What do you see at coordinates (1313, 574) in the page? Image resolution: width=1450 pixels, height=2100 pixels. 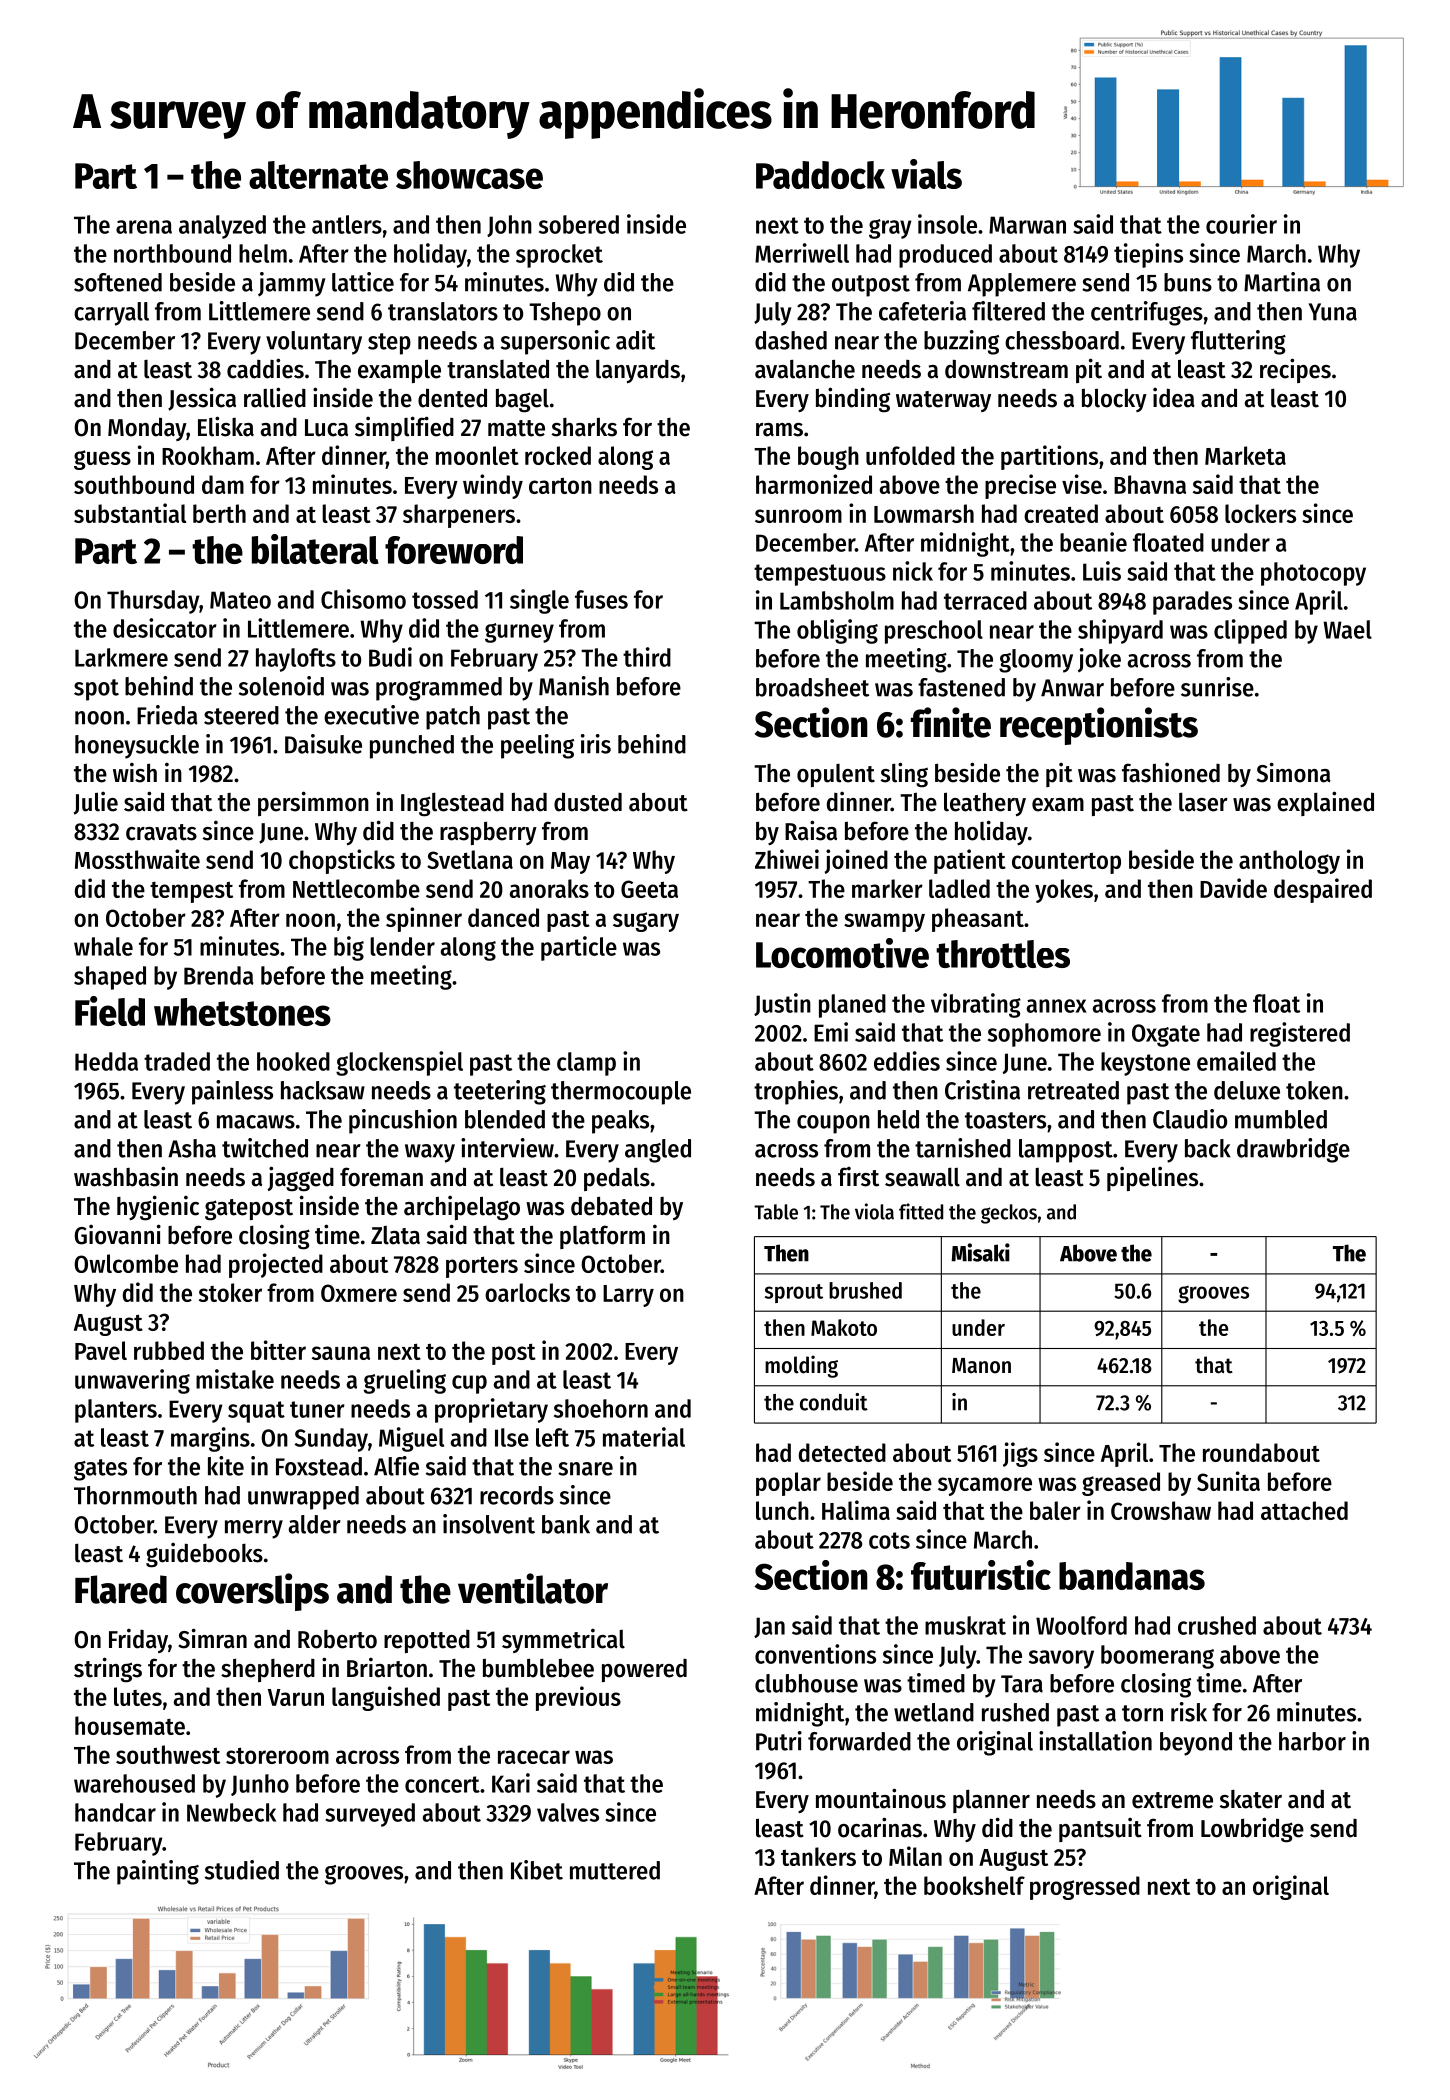 I see `photocopy` at bounding box center [1313, 574].
